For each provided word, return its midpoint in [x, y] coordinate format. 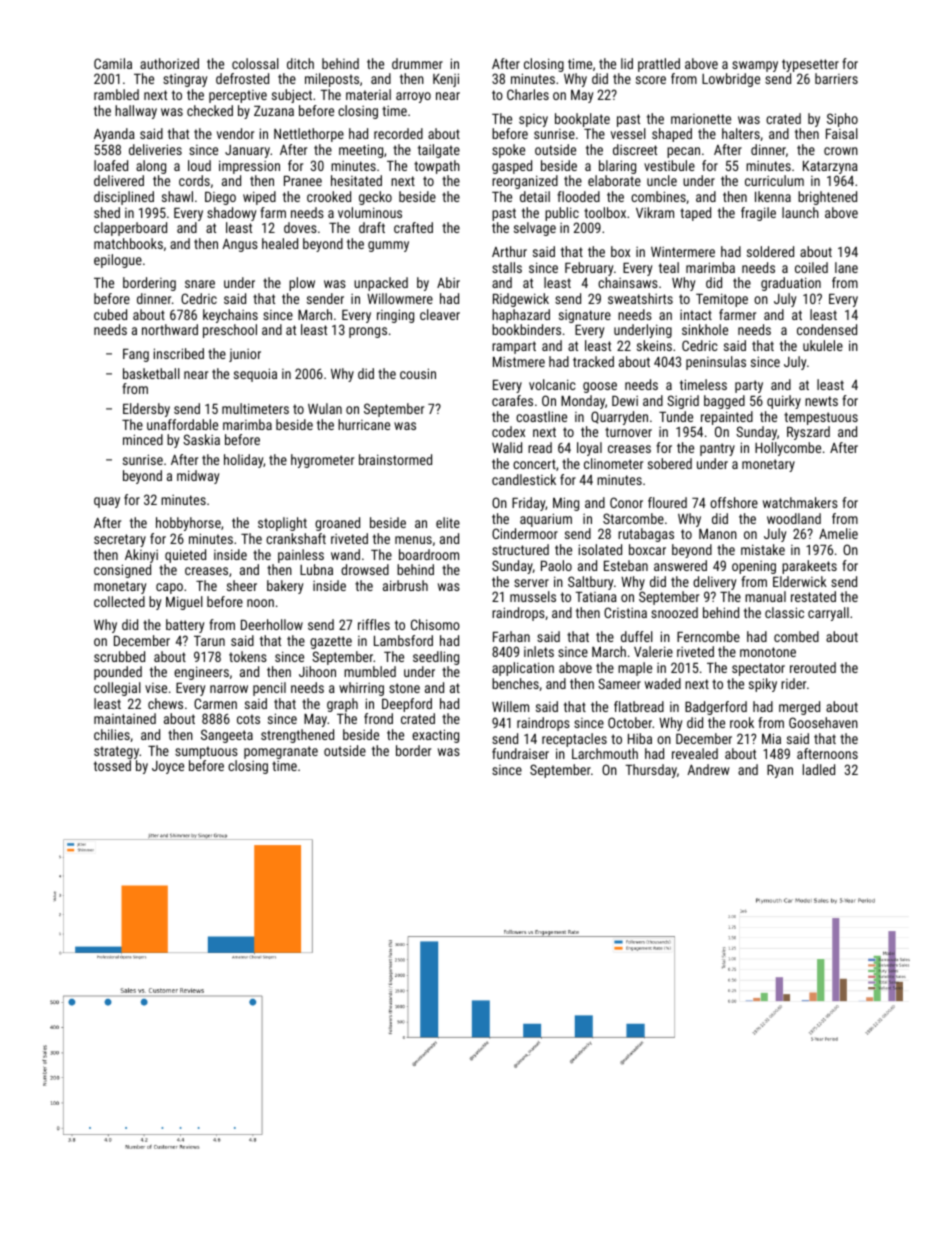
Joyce [168, 767]
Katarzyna [830, 167]
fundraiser [520, 753]
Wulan [325, 408]
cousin [418, 373]
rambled [116, 94]
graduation [791, 284]
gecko [375, 198]
